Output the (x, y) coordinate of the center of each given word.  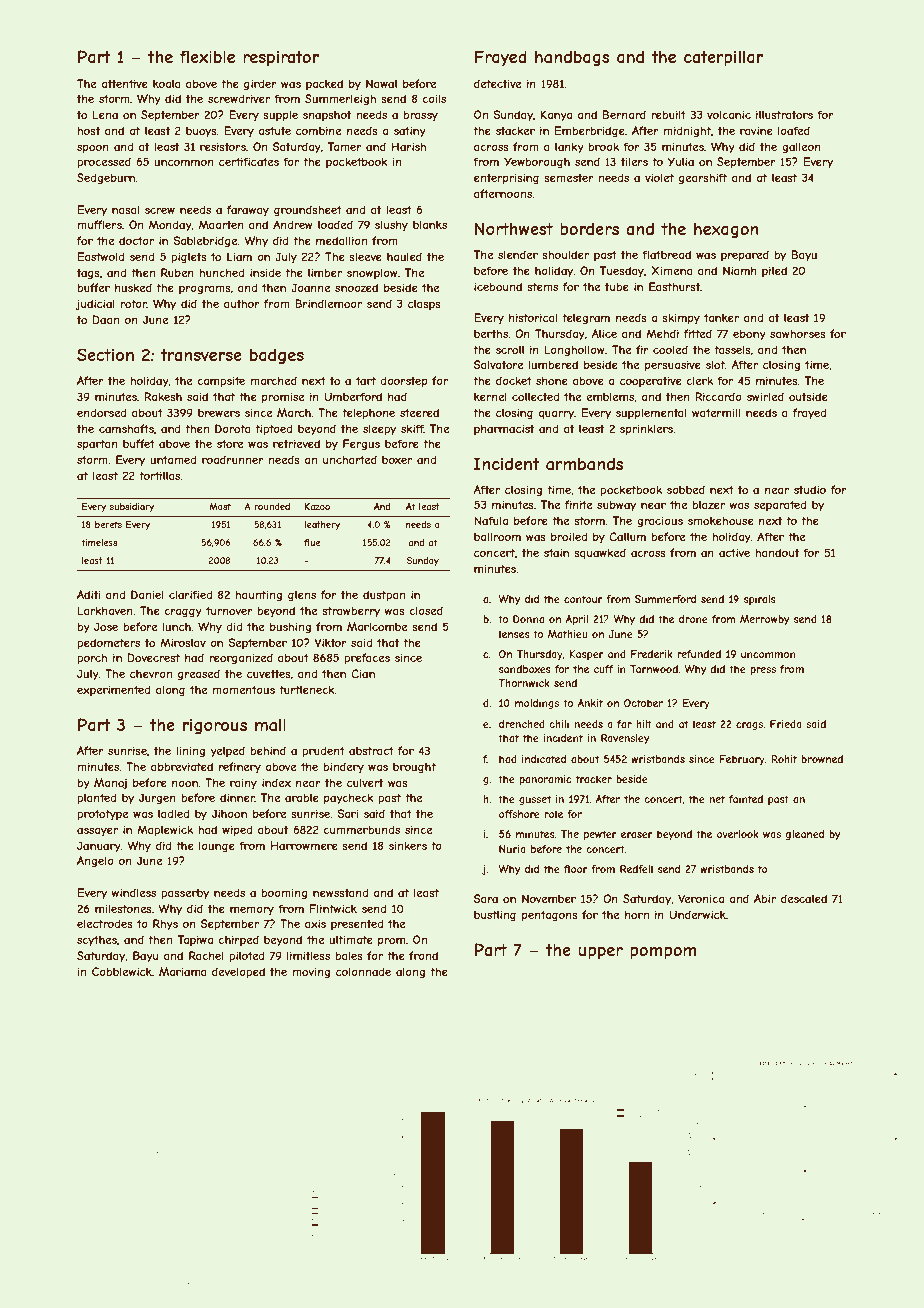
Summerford (665, 599)
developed (238, 972)
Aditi (88, 594)
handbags (572, 58)
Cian (363, 673)
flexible (207, 56)
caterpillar (723, 59)
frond (423, 955)
